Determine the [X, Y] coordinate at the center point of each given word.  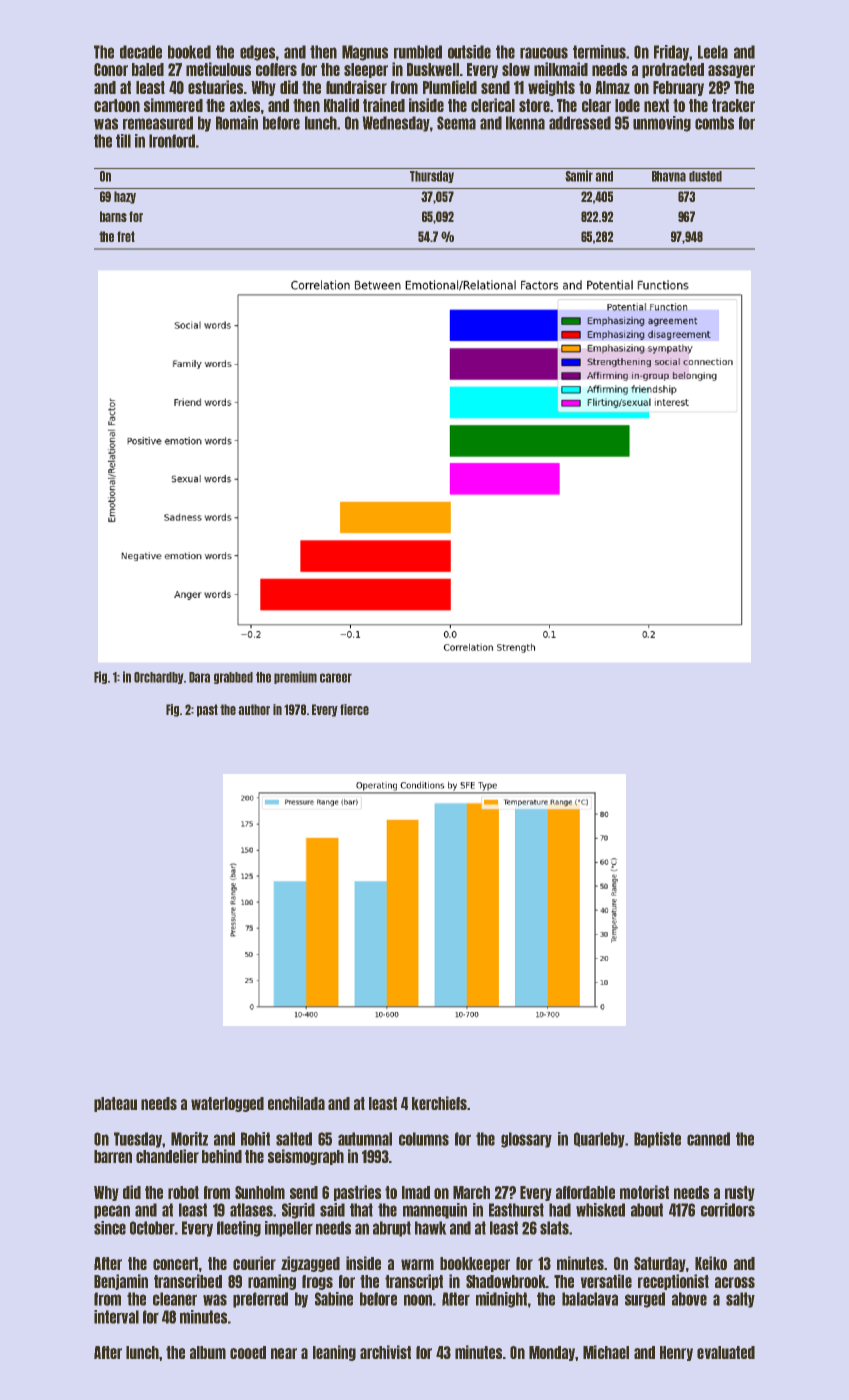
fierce [354, 709]
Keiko [711, 1263]
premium [295, 677]
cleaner [175, 1299]
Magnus [365, 53]
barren [113, 1156]
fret [126, 236]
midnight [501, 1300]
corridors [728, 1210]
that [361, 1210]
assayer [731, 71]
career [336, 678]
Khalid [341, 105]
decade [141, 52]
